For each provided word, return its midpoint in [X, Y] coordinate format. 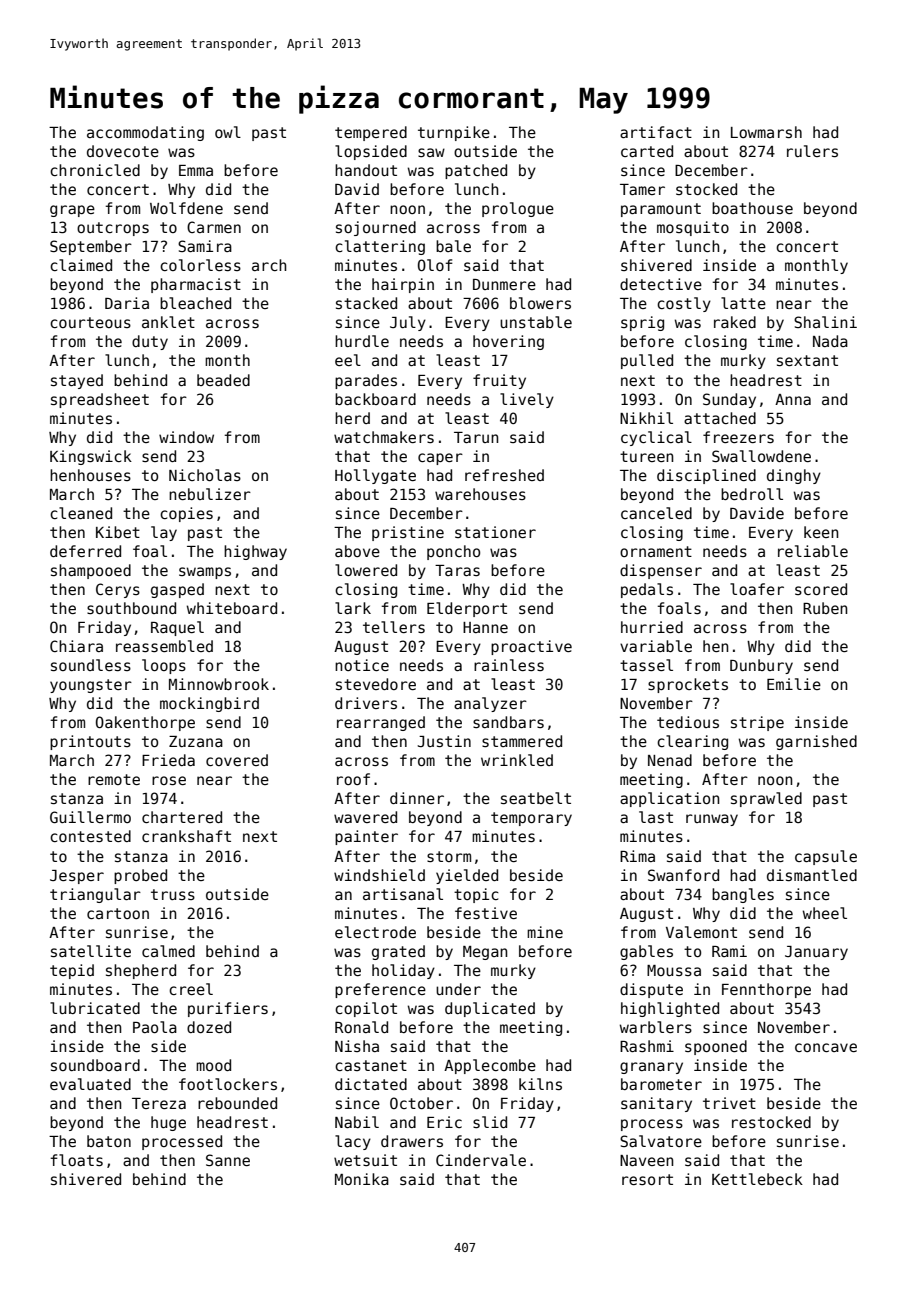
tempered [371, 133]
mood [213, 1065]
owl [228, 132]
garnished [816, 742]
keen [821, 532]
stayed [77, 381]
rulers [812, 151]
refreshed [504, 475]
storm [449, 856]
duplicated [490, 1009]
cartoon [118, 913]
